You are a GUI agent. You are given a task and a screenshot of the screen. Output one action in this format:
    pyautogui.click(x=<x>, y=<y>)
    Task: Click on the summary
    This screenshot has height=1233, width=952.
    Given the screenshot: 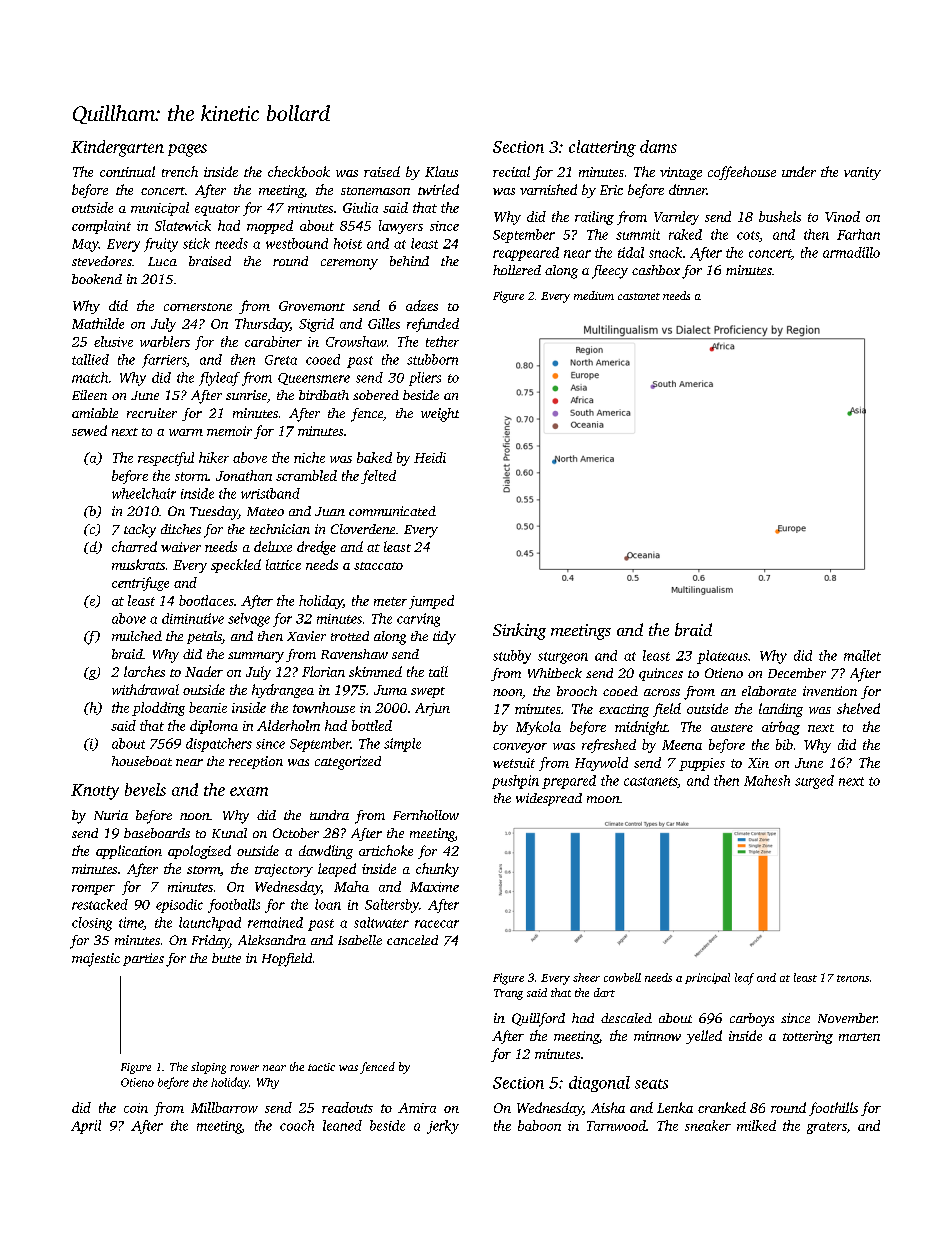 What is the action you would take?
    pyautogui.click(x=256, y=657)
